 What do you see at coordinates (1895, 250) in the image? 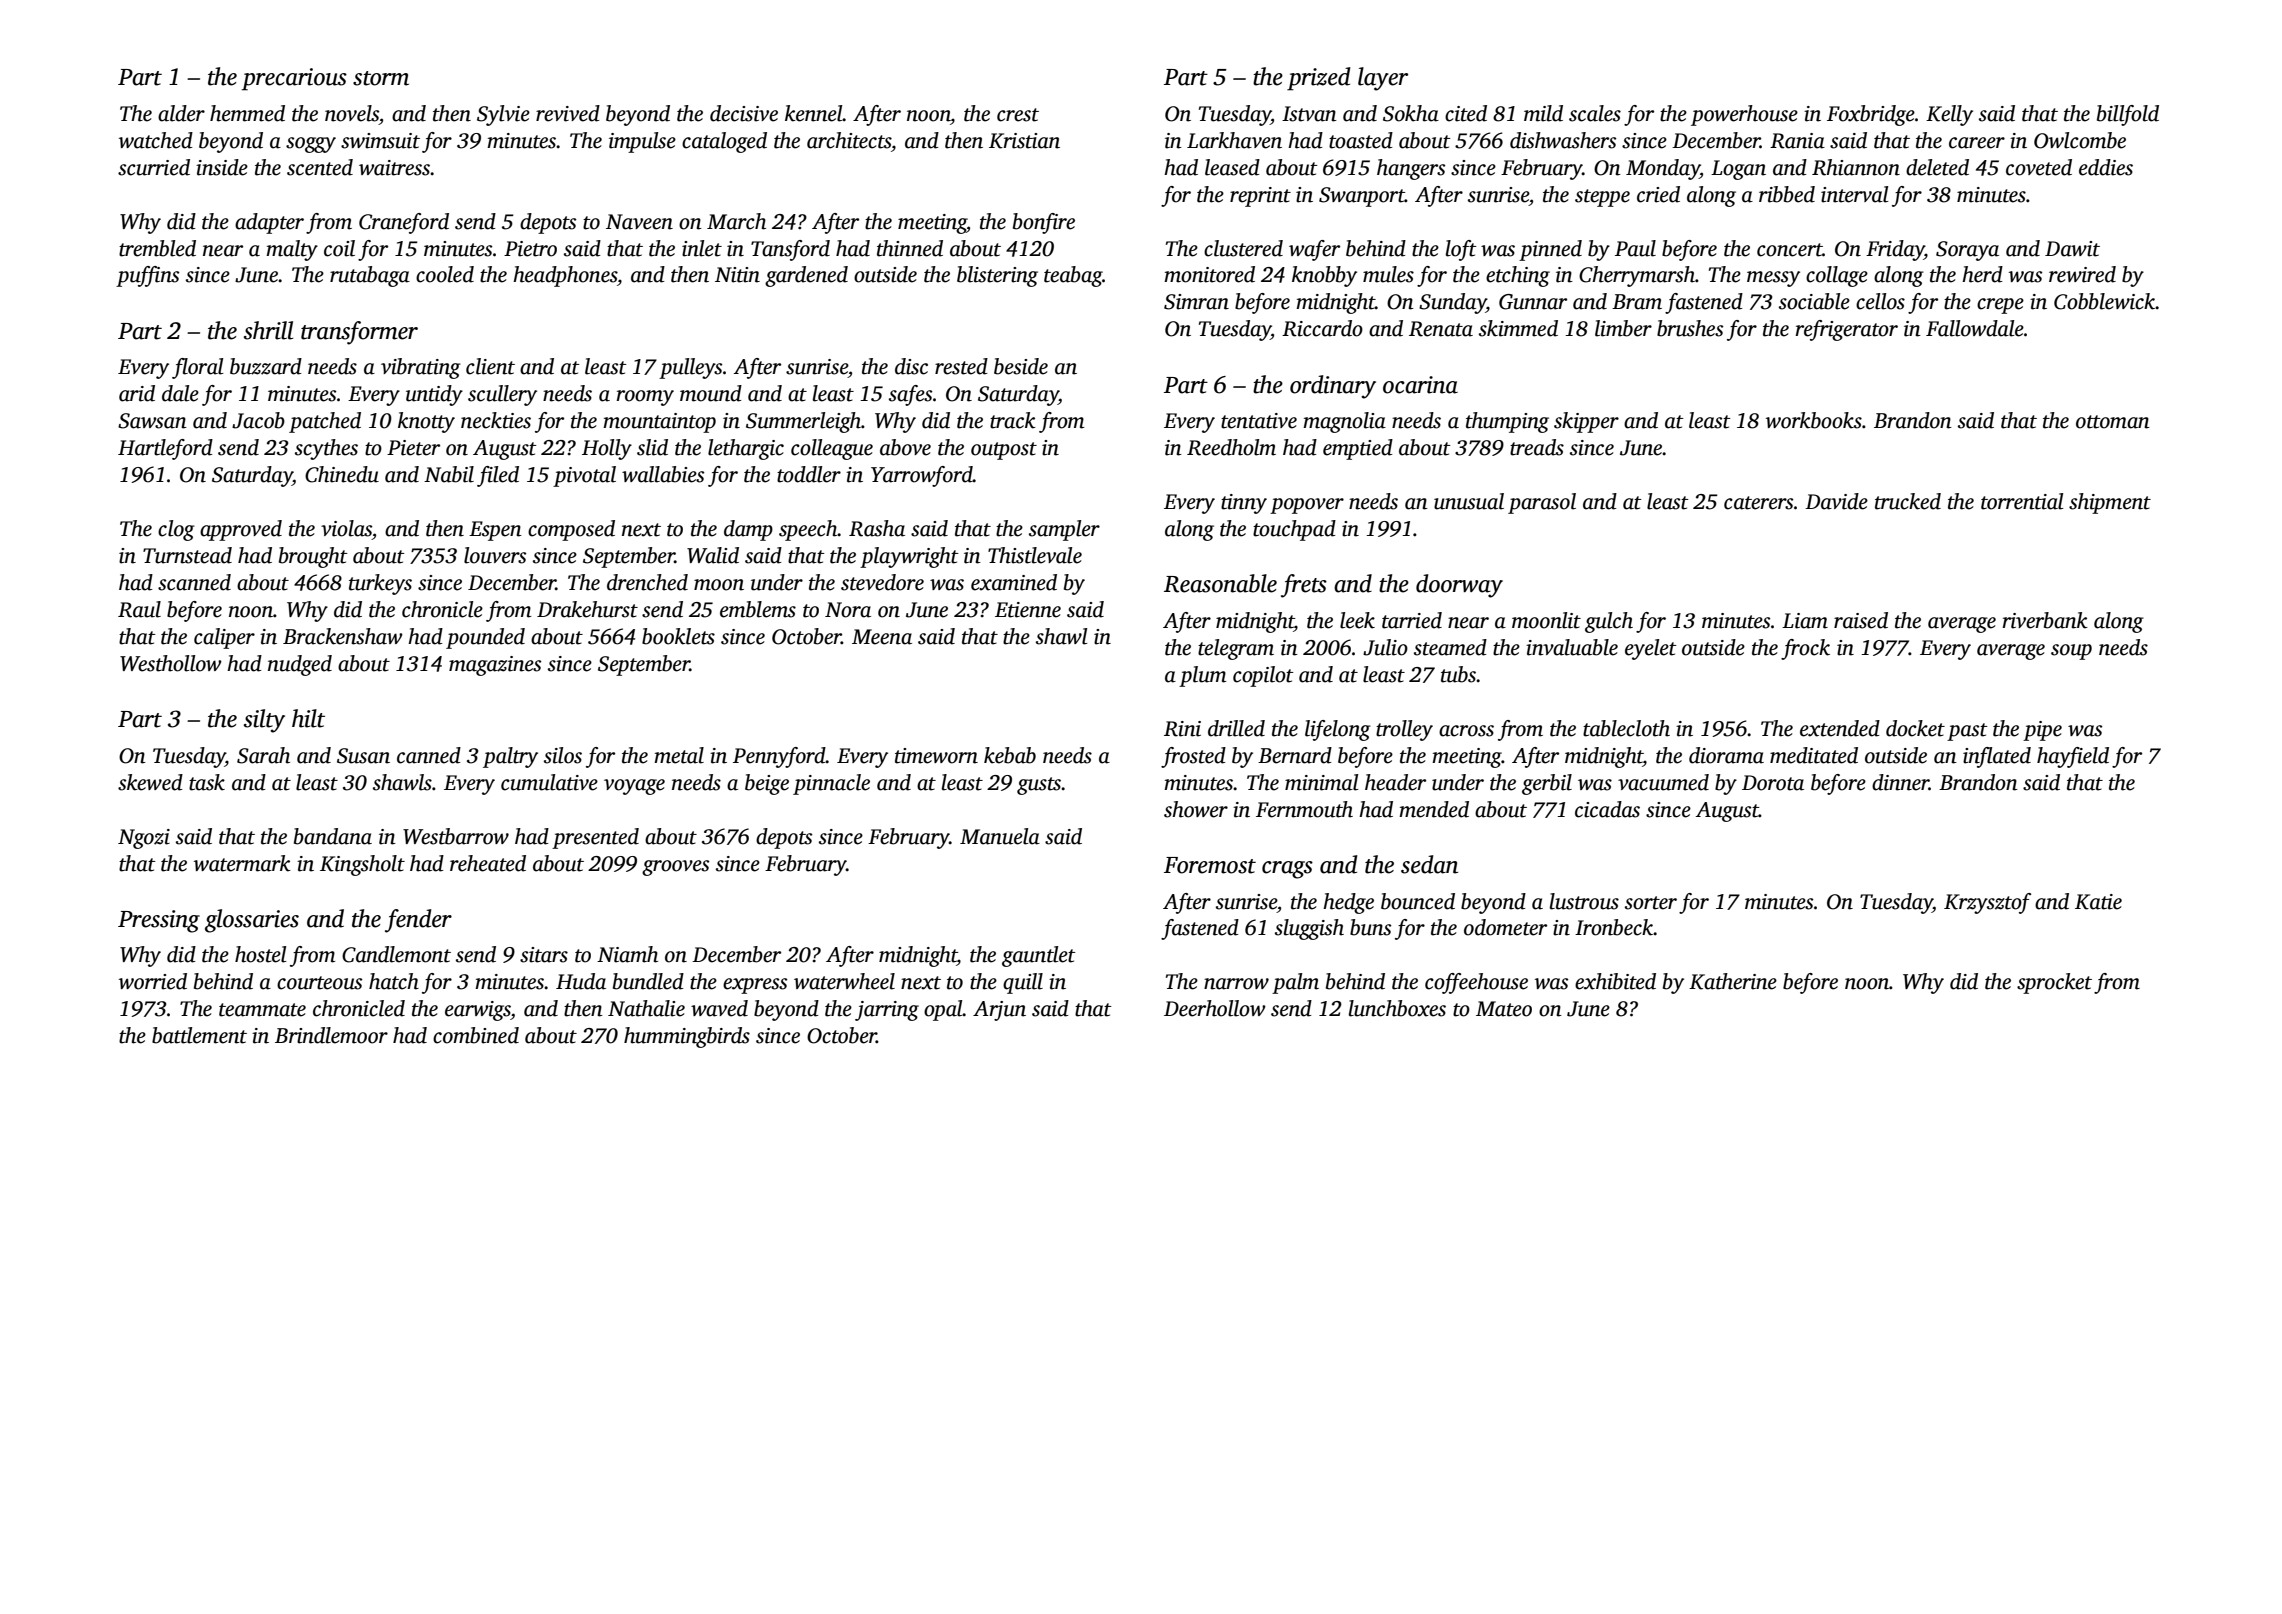
I see `Friday` at bounding box center [1895, 250].
